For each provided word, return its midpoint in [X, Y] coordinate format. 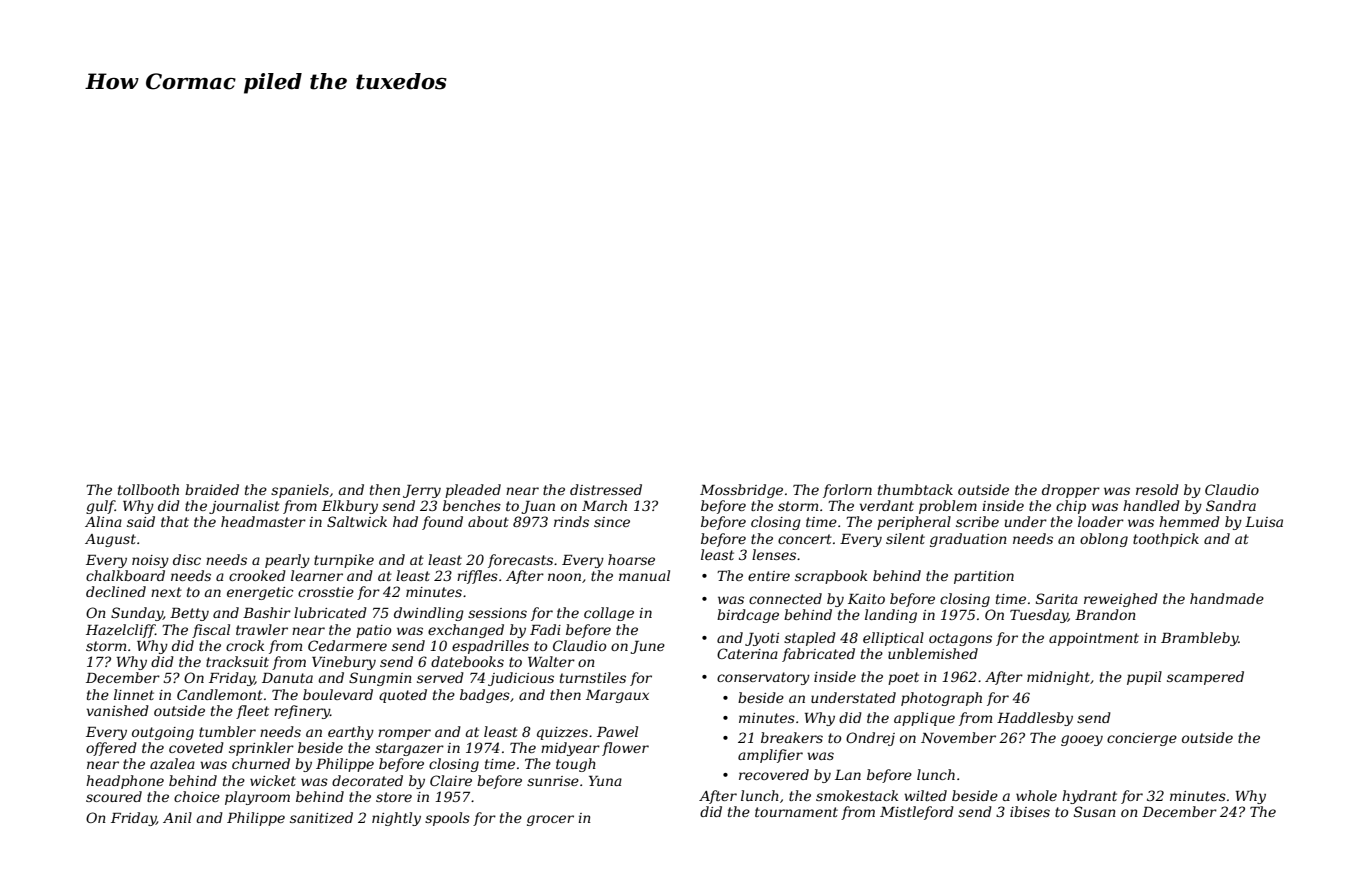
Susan [1095, 811]
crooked [257, 575]
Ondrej [870, 739]
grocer [550, 820]
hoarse [631, 559]
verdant [887, 505]
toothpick [1166, 540]
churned [261, 763]
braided [212, 489]
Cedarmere [347, 645]
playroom [257, 798]
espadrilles [490, 647]
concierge [1142, 739]
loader [1101, 521]
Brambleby [1200, 639]
